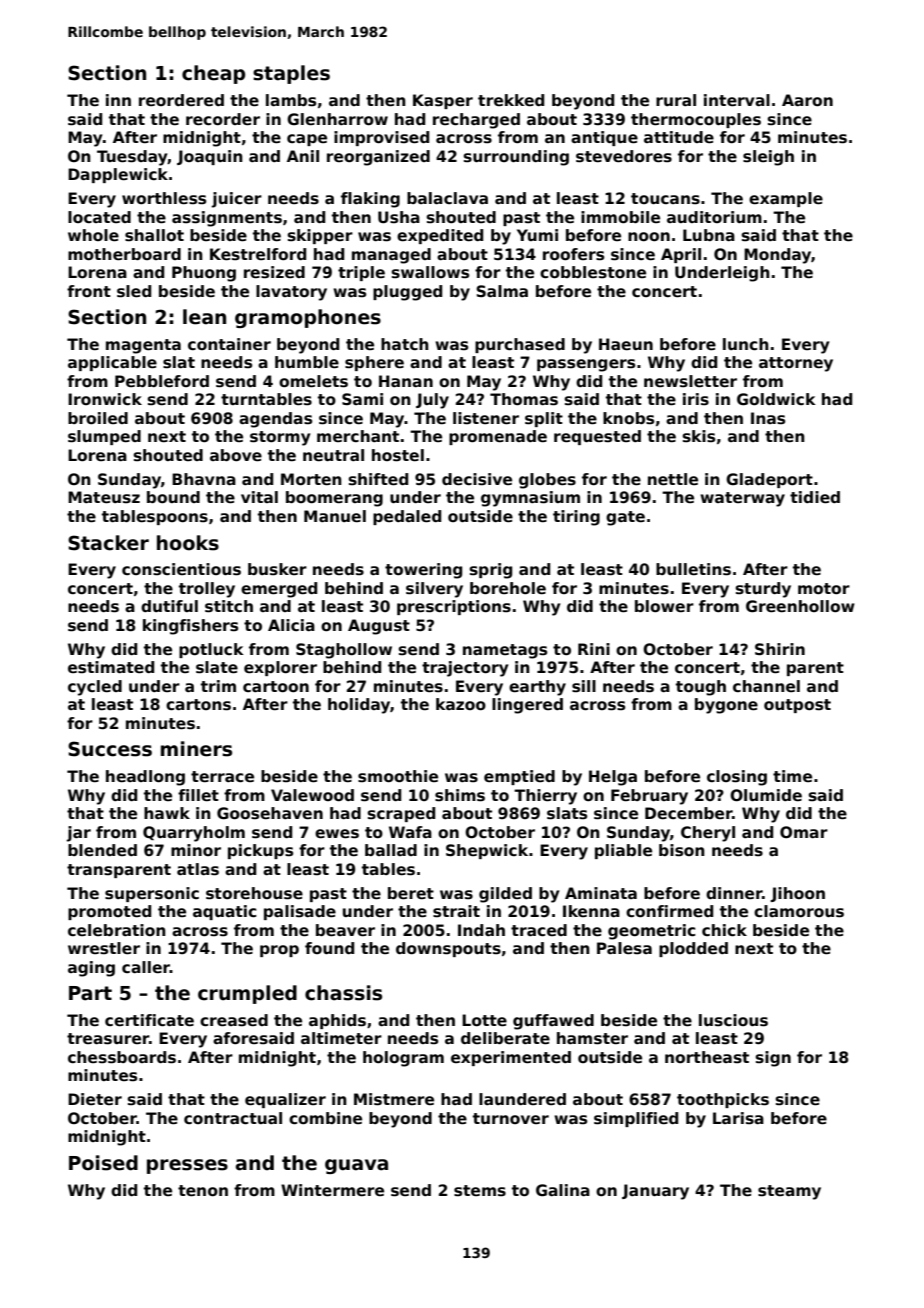  What do you see at coordinates (563, 1190) in the screenshot?
I see `Galina` at bounding box center [563, 1190].
